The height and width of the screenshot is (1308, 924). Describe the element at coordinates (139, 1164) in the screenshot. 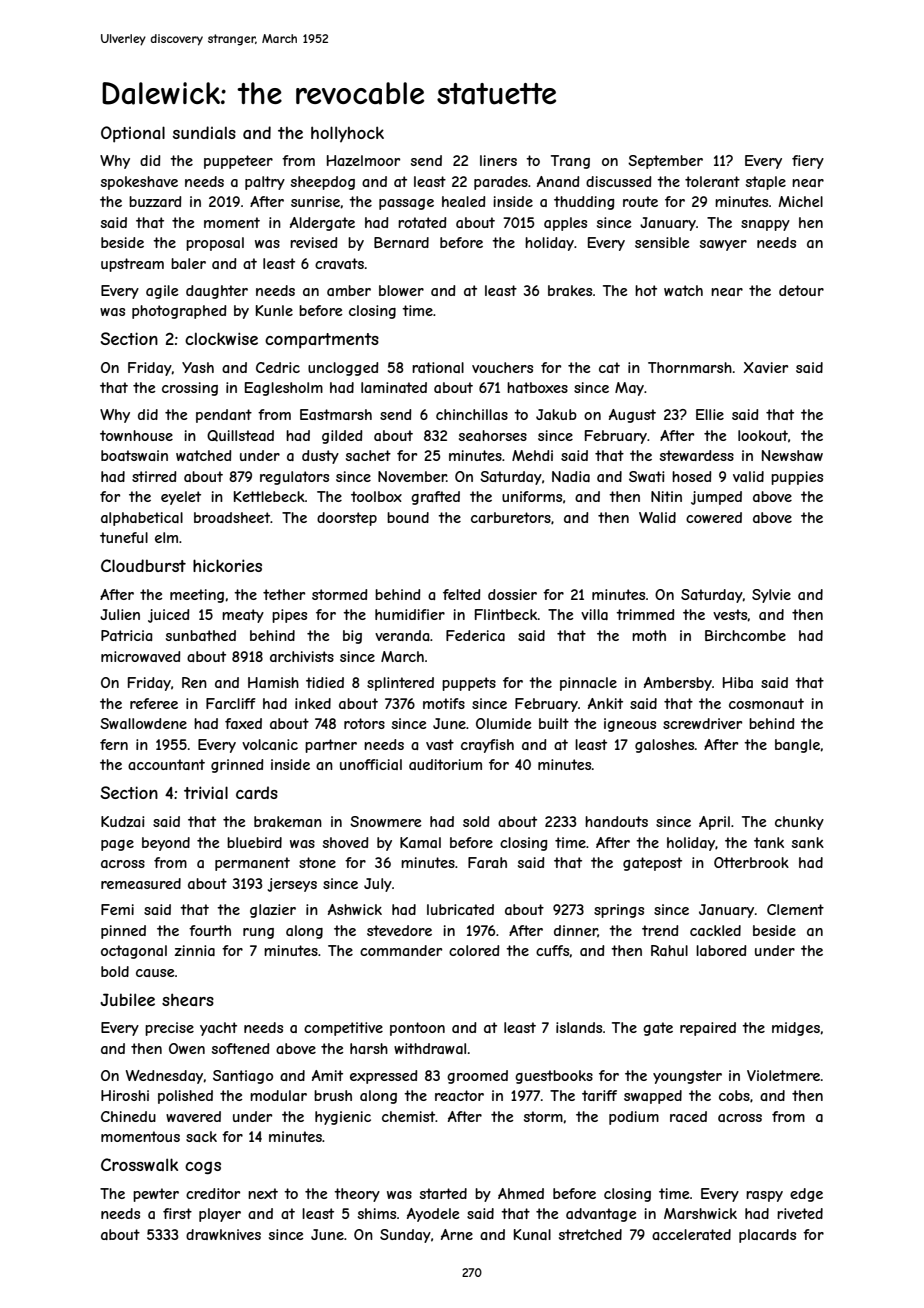

I see `Crosswalk` at that location.
